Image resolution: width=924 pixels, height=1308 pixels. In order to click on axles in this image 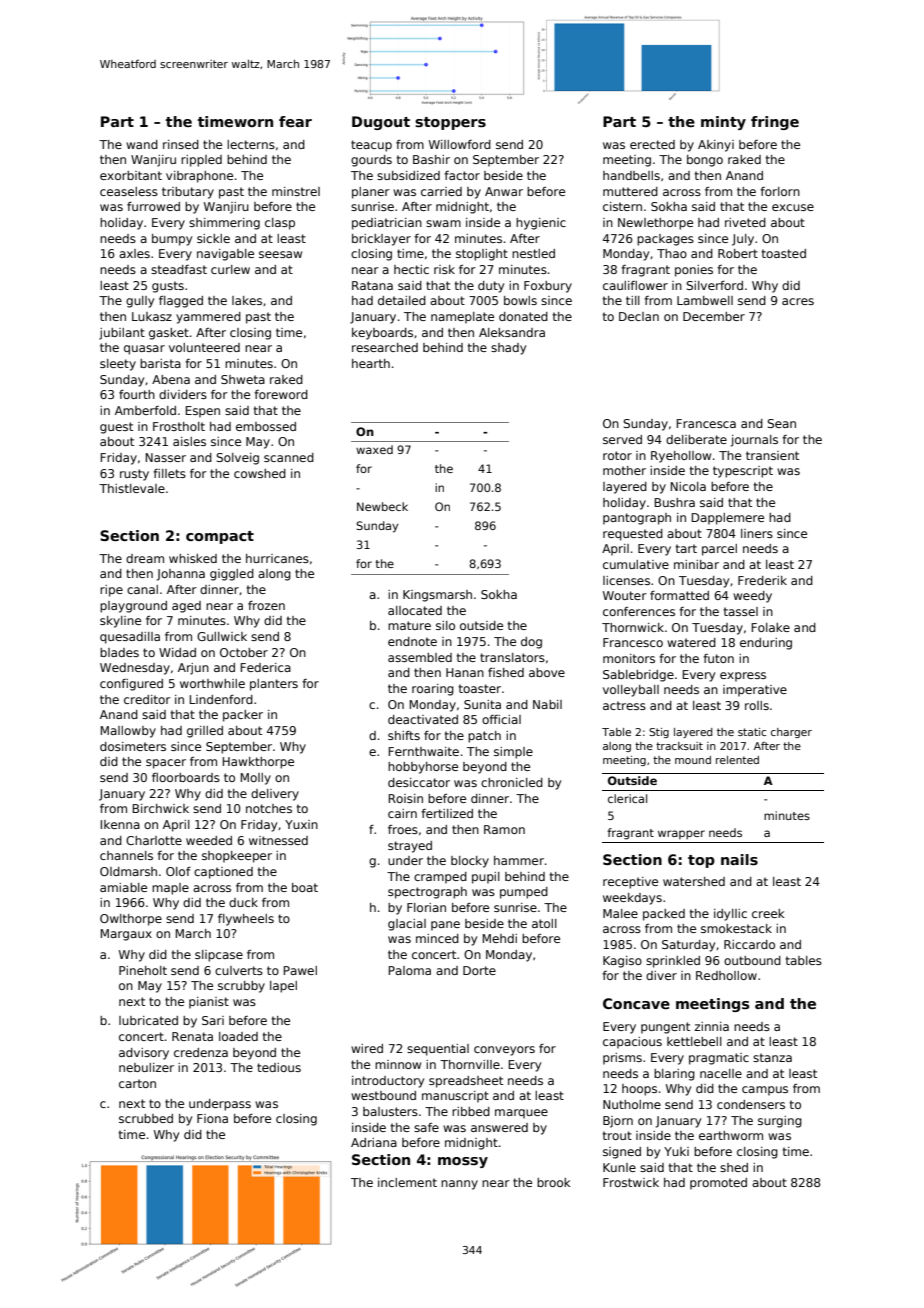, I will do `click(134, 253)`.
